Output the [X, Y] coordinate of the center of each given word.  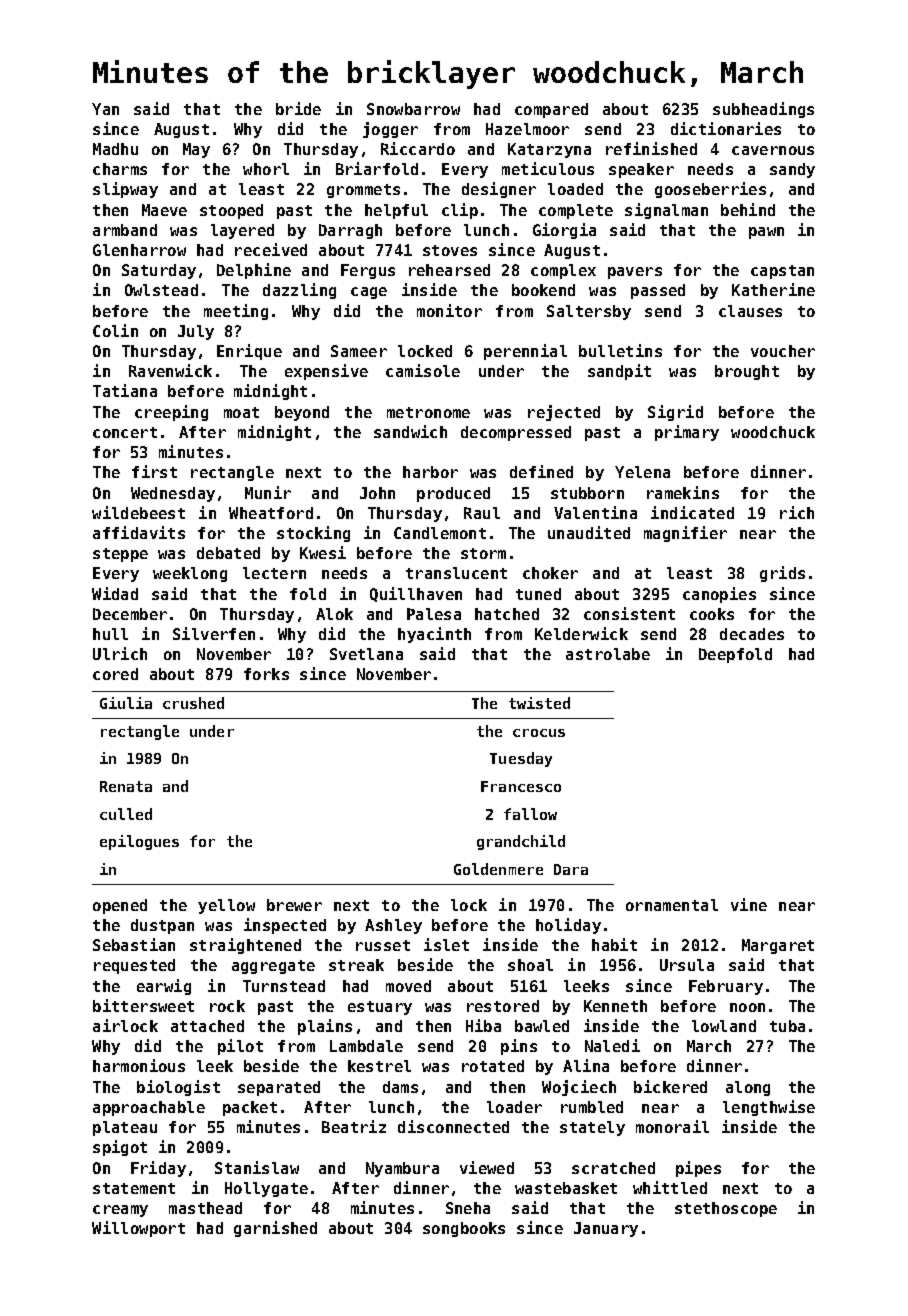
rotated [493, 1066]
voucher [783, 351]
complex [563, 271]
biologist [178, 1088]
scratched [613, 1168]
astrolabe [608, 654]
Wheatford [271, 513]
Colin [115, 330]
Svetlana [366, 654]
